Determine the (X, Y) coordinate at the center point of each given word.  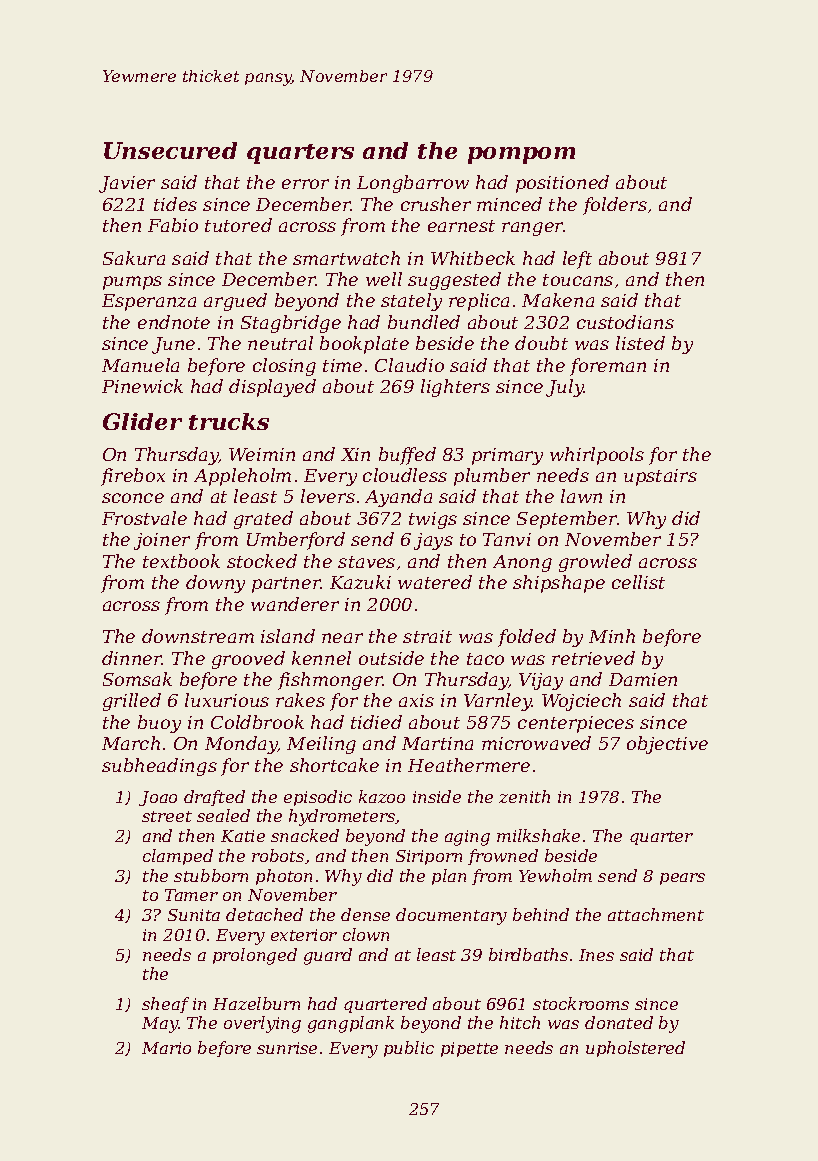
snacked (305, 835)
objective (667, 745)
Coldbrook (257, 722)
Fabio (173, 225)
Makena (558, 300)
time (342, 365)
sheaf (165, 1005)
